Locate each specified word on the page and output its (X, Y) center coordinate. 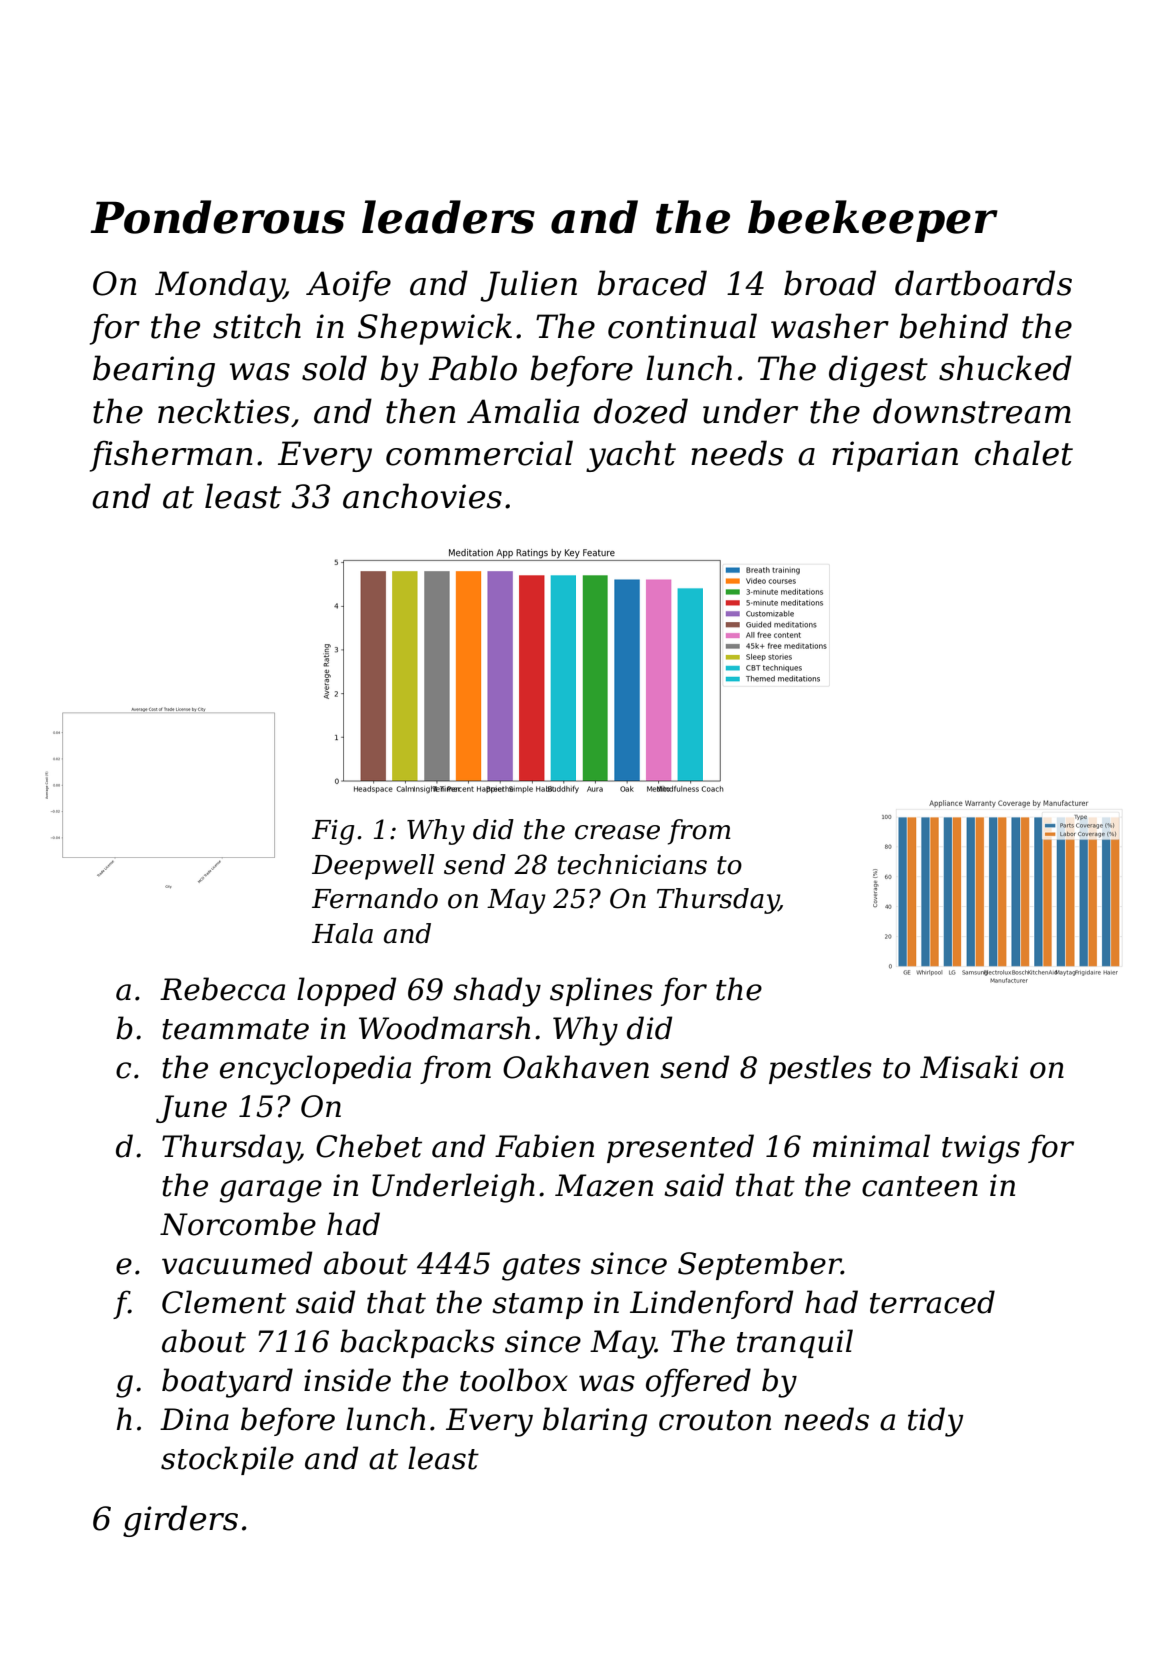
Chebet (369, 1146)
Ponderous (217, 217)
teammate (235, 1029)
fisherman (171, 456)
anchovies (422, 496)
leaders (448, 217)
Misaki (969, 1067)
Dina (194, 1419)
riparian (895, 456)
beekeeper (873, 221)
